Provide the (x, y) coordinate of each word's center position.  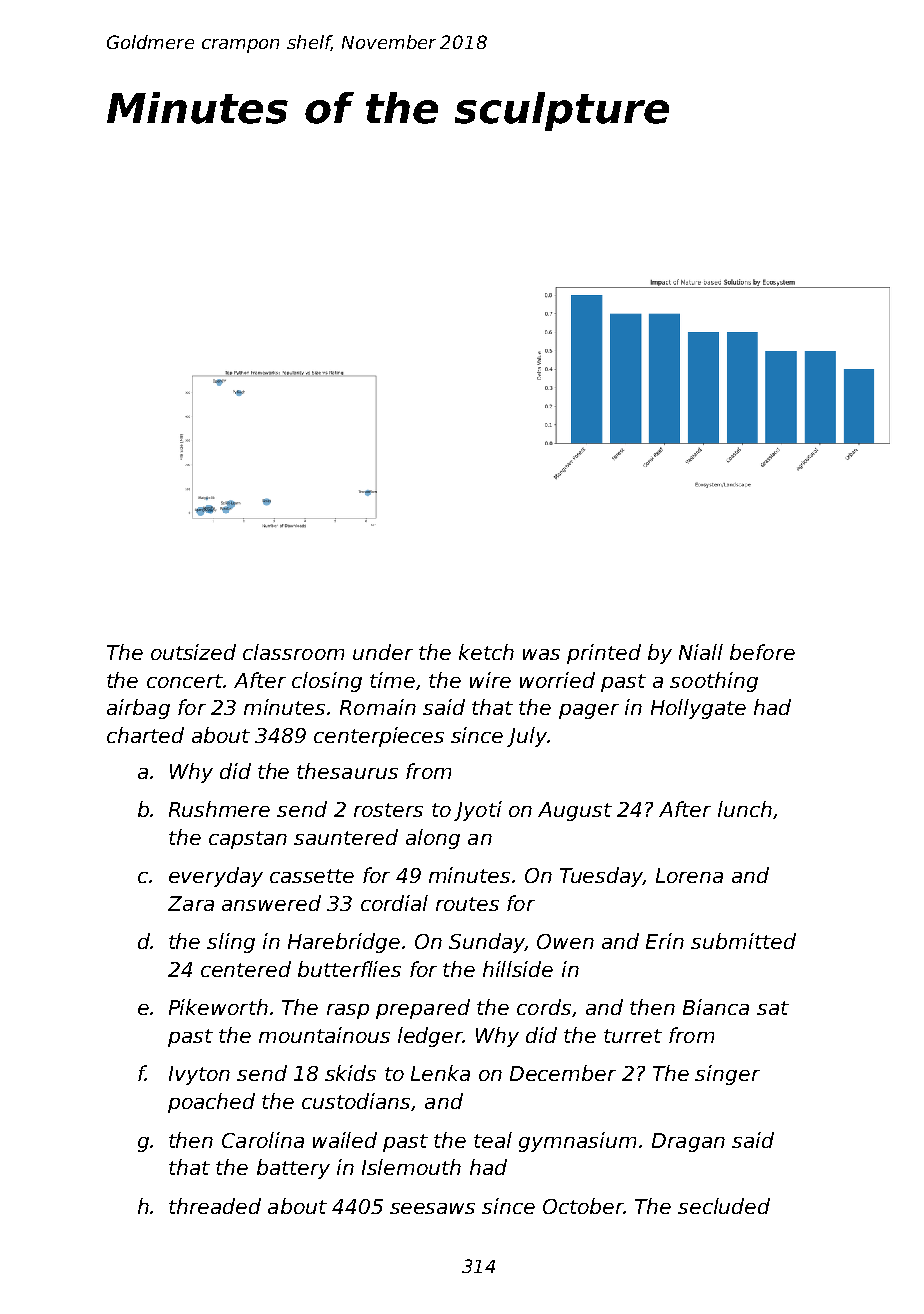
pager (589, 711)
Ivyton (199, 1075)
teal (493, 1140)
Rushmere (219, 809)
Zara (191, 903)
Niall (701, 652)
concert (185, 681)
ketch (486, 652)
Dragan (688, 1142)
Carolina (263, 1140)
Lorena (689, 875)
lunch (745, 809)
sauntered (346, 837)
